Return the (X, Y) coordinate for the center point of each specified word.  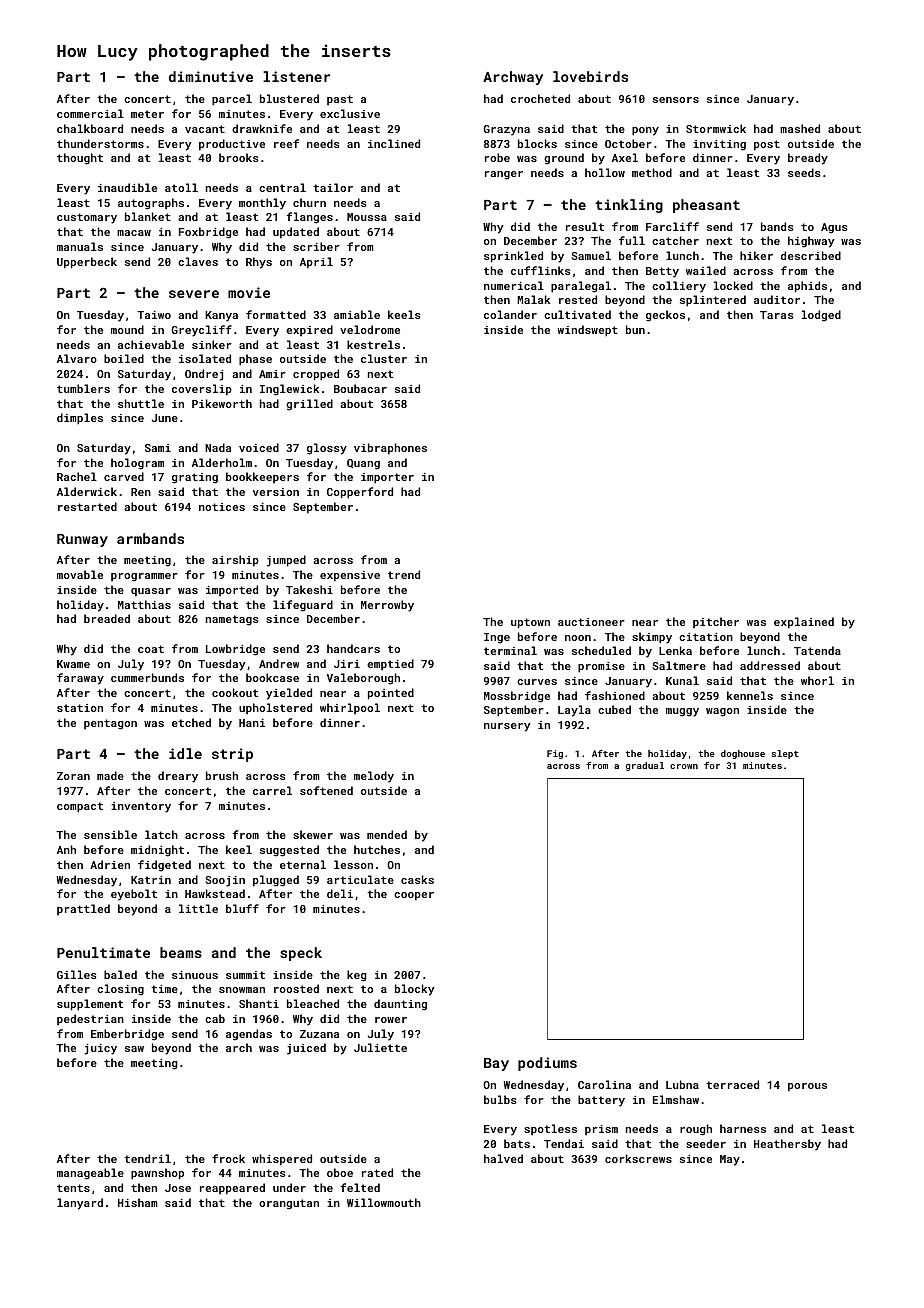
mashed (800, 128)
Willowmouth (384, 1202)
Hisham (138, 1202)
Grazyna (506, 130)
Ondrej (204, 375)
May (730, 1160)
